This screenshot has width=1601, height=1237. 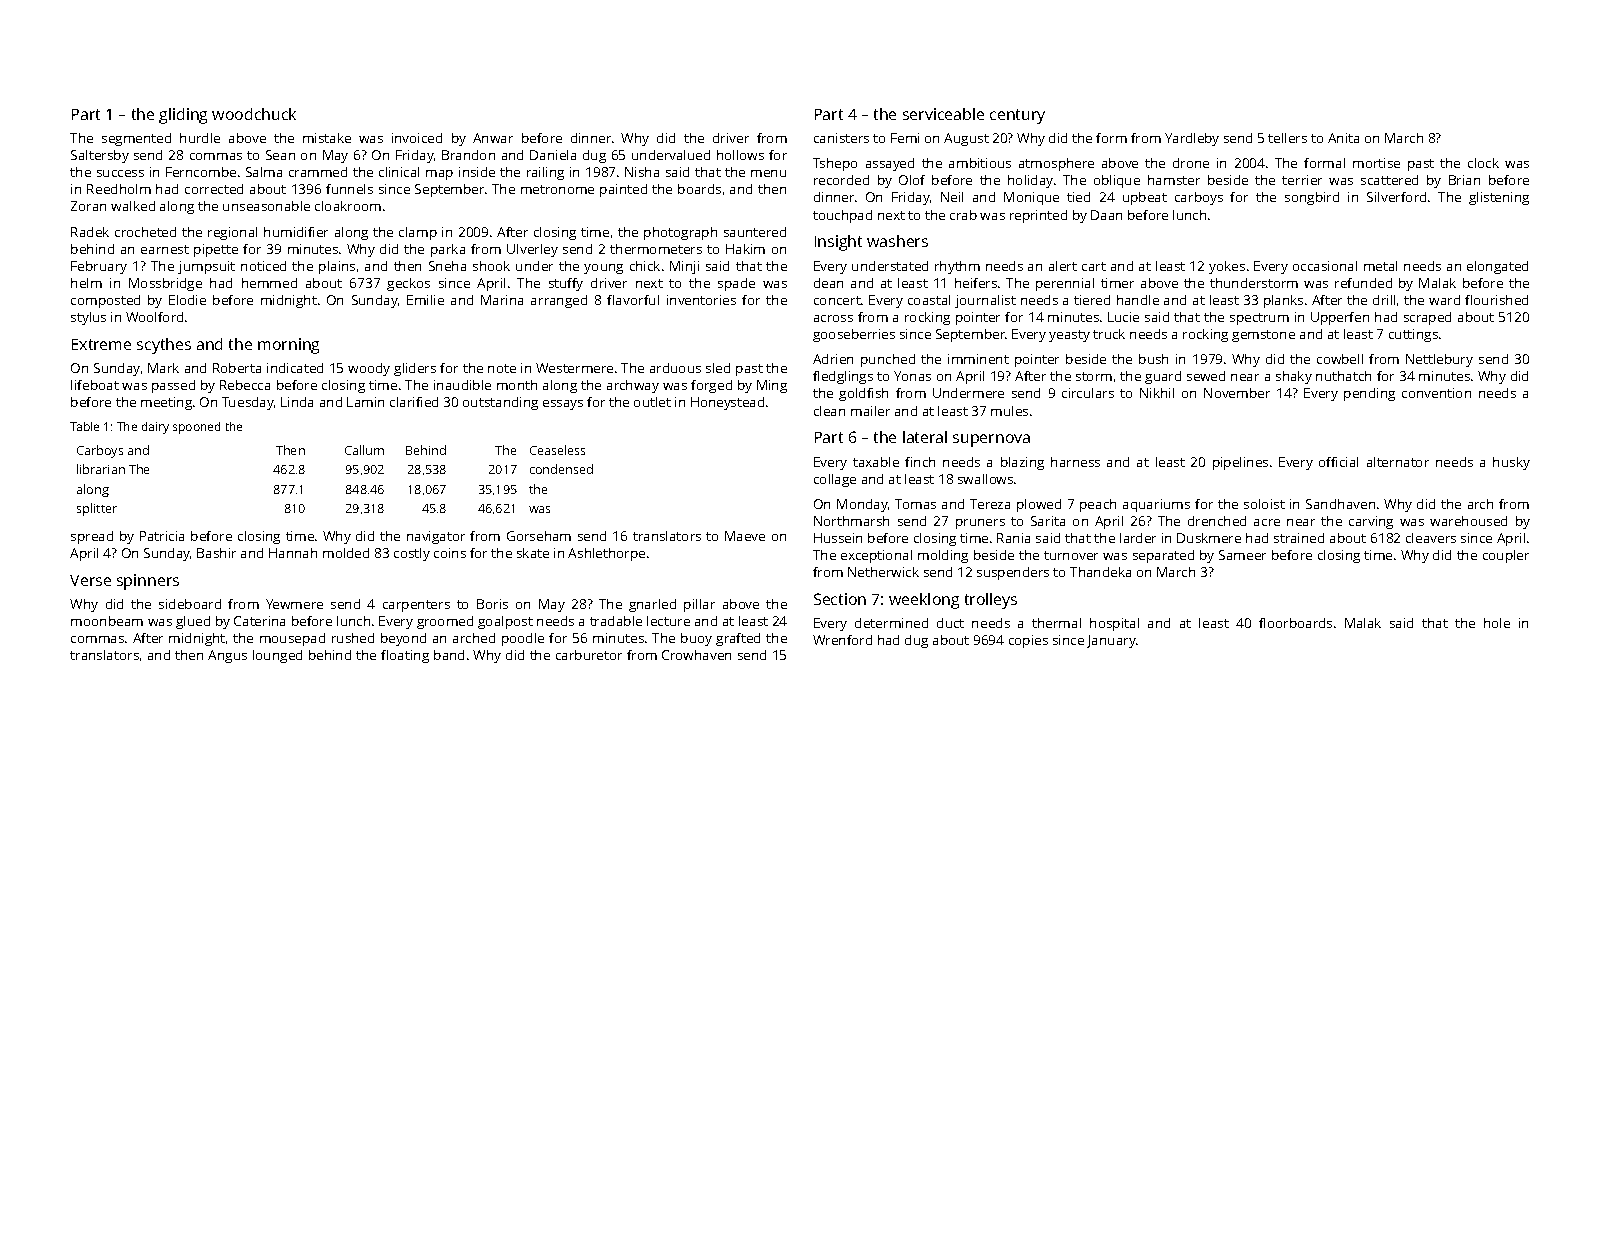 What do you see at coordinates (745, 249) in the screenshot?
I see `Hakim` at bounding box center [745, 249].
